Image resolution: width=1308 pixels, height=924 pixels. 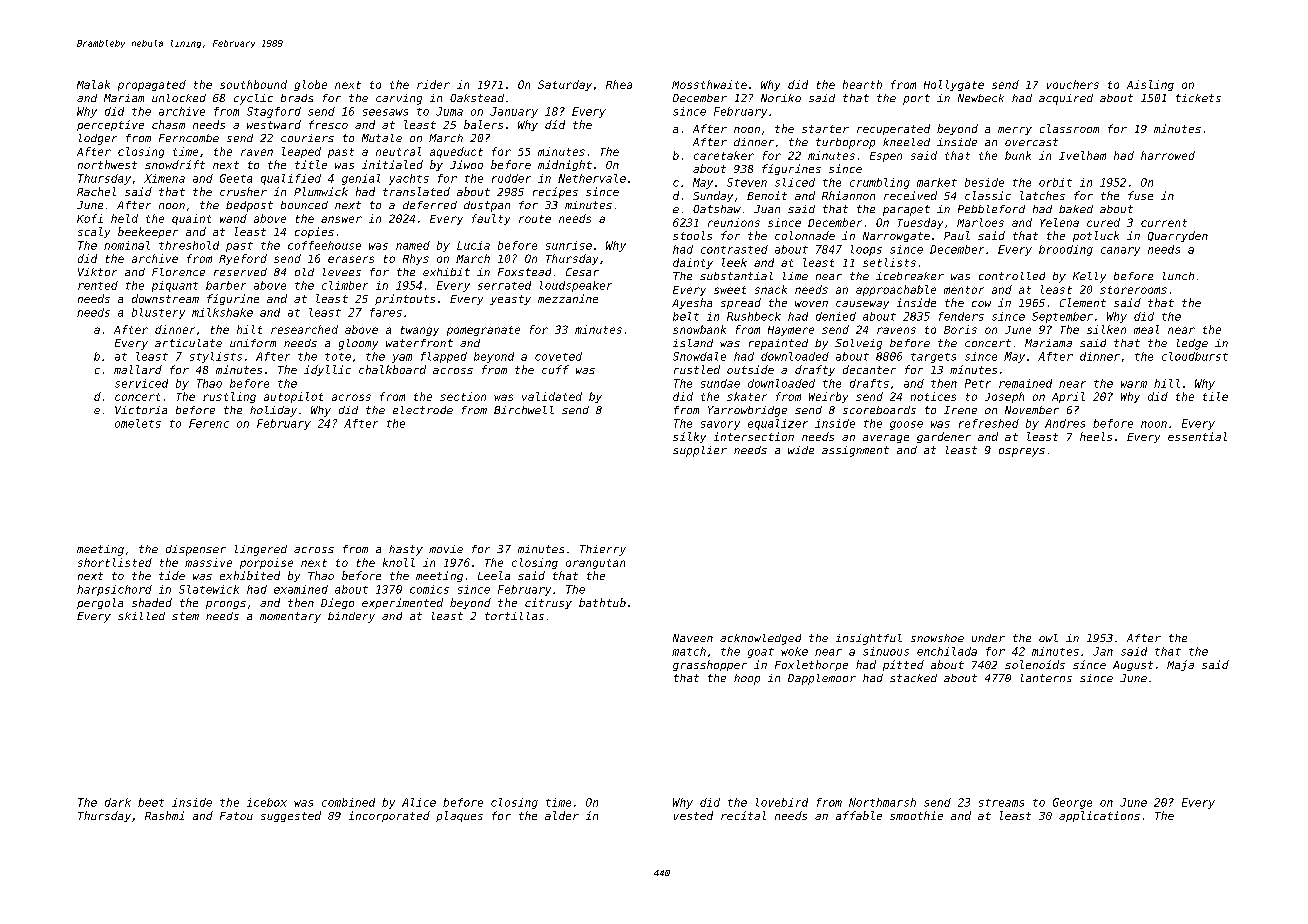 I want to click on rudder, so click(x=511, y=178).
